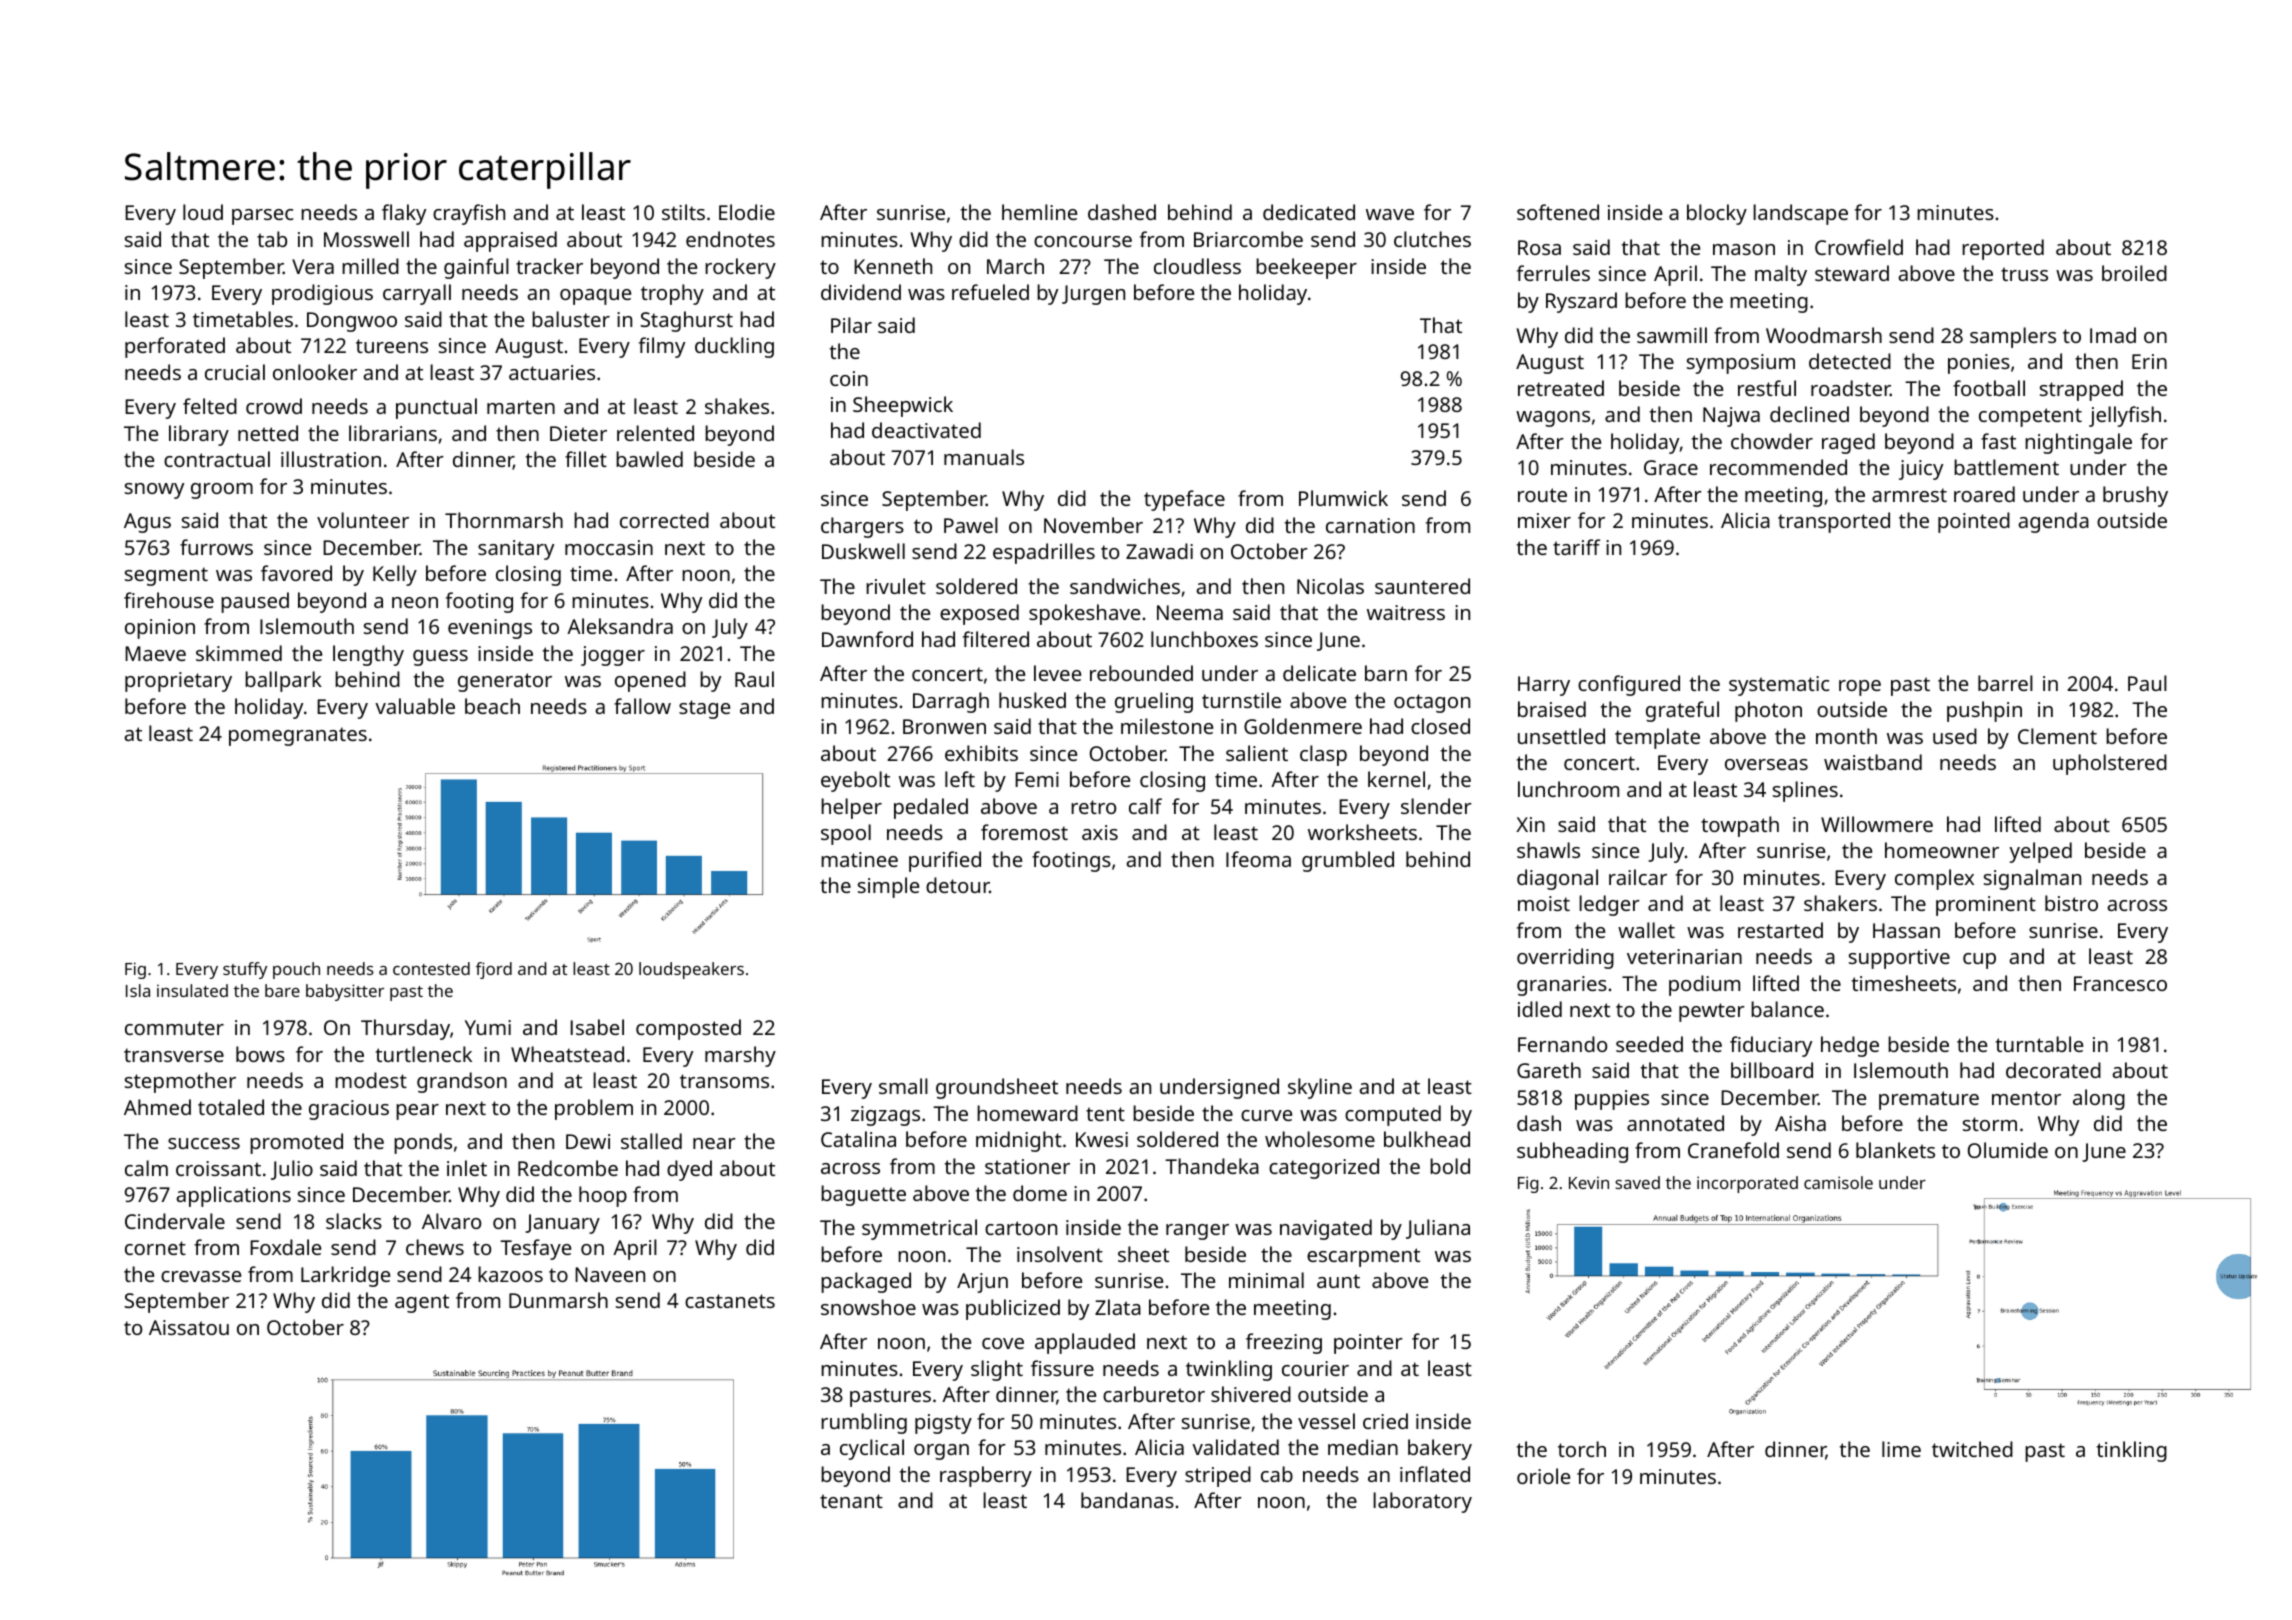 The height and width of the image is (1620, 2292). Describe the element at coordinates (1320, 1088) in the image. I see `skyline` at that location.
